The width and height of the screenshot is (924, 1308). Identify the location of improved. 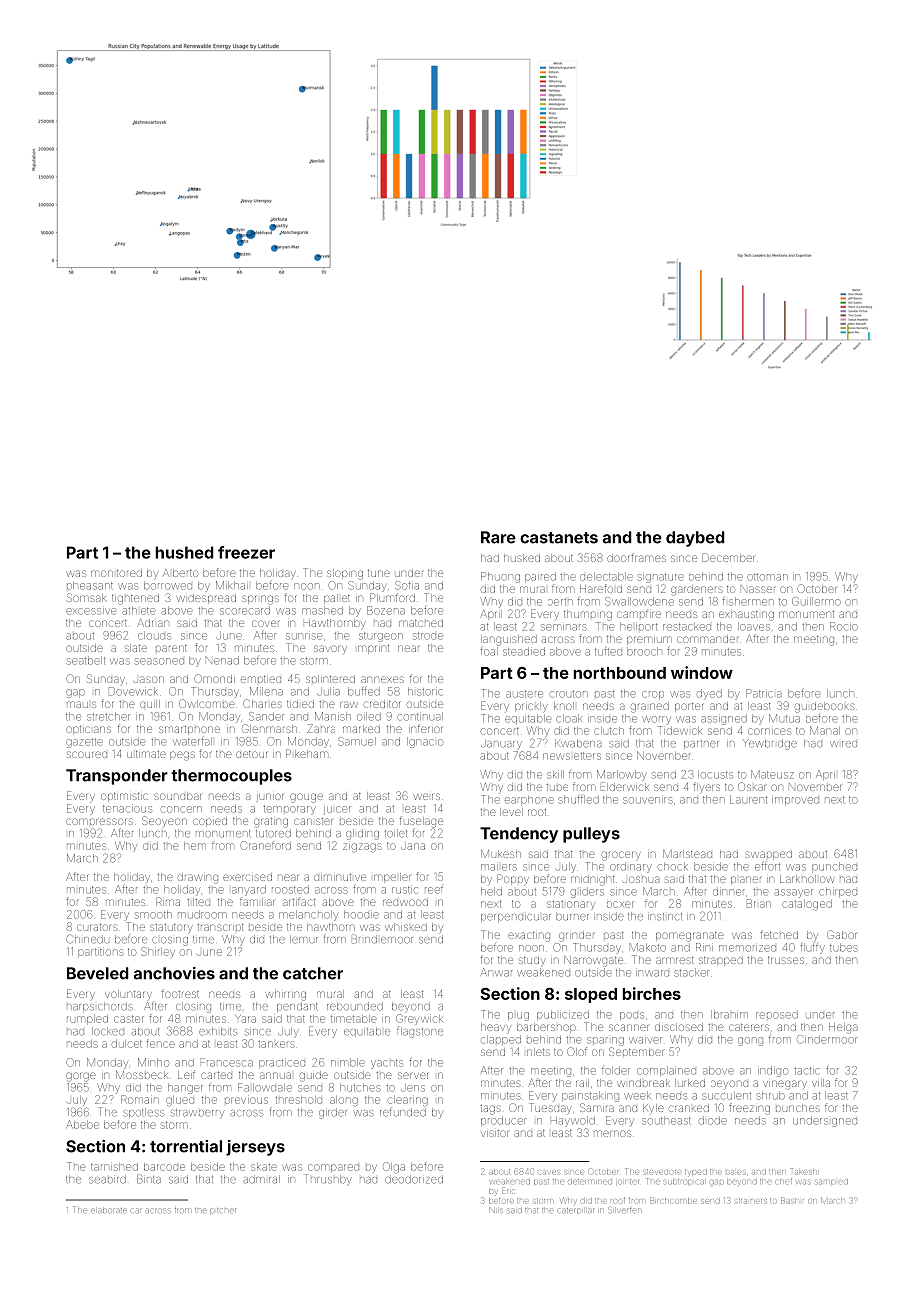
(795, 801).
